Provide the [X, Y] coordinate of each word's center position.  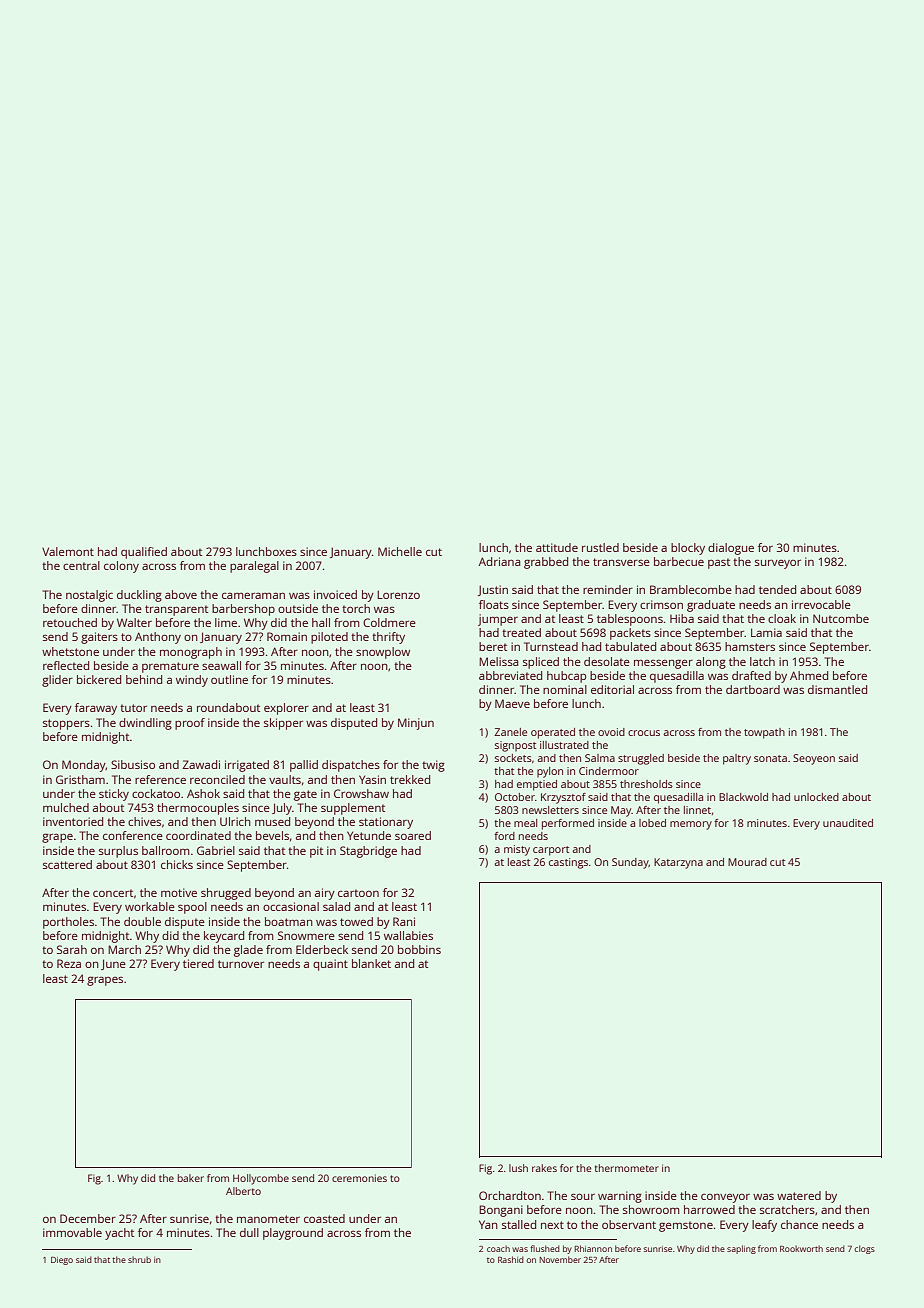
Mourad [747, 862]
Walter [134, 622]
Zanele [510, 732]
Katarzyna [678, 863]
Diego [62, 1261]
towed [356, 921]
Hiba [682, 618]
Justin [493, 590]
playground [293, 1234]
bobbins [419, 949]
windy [192, 681]
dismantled [837, 689]
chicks [177, 864]
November [560, 1259]
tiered [198, 963]
